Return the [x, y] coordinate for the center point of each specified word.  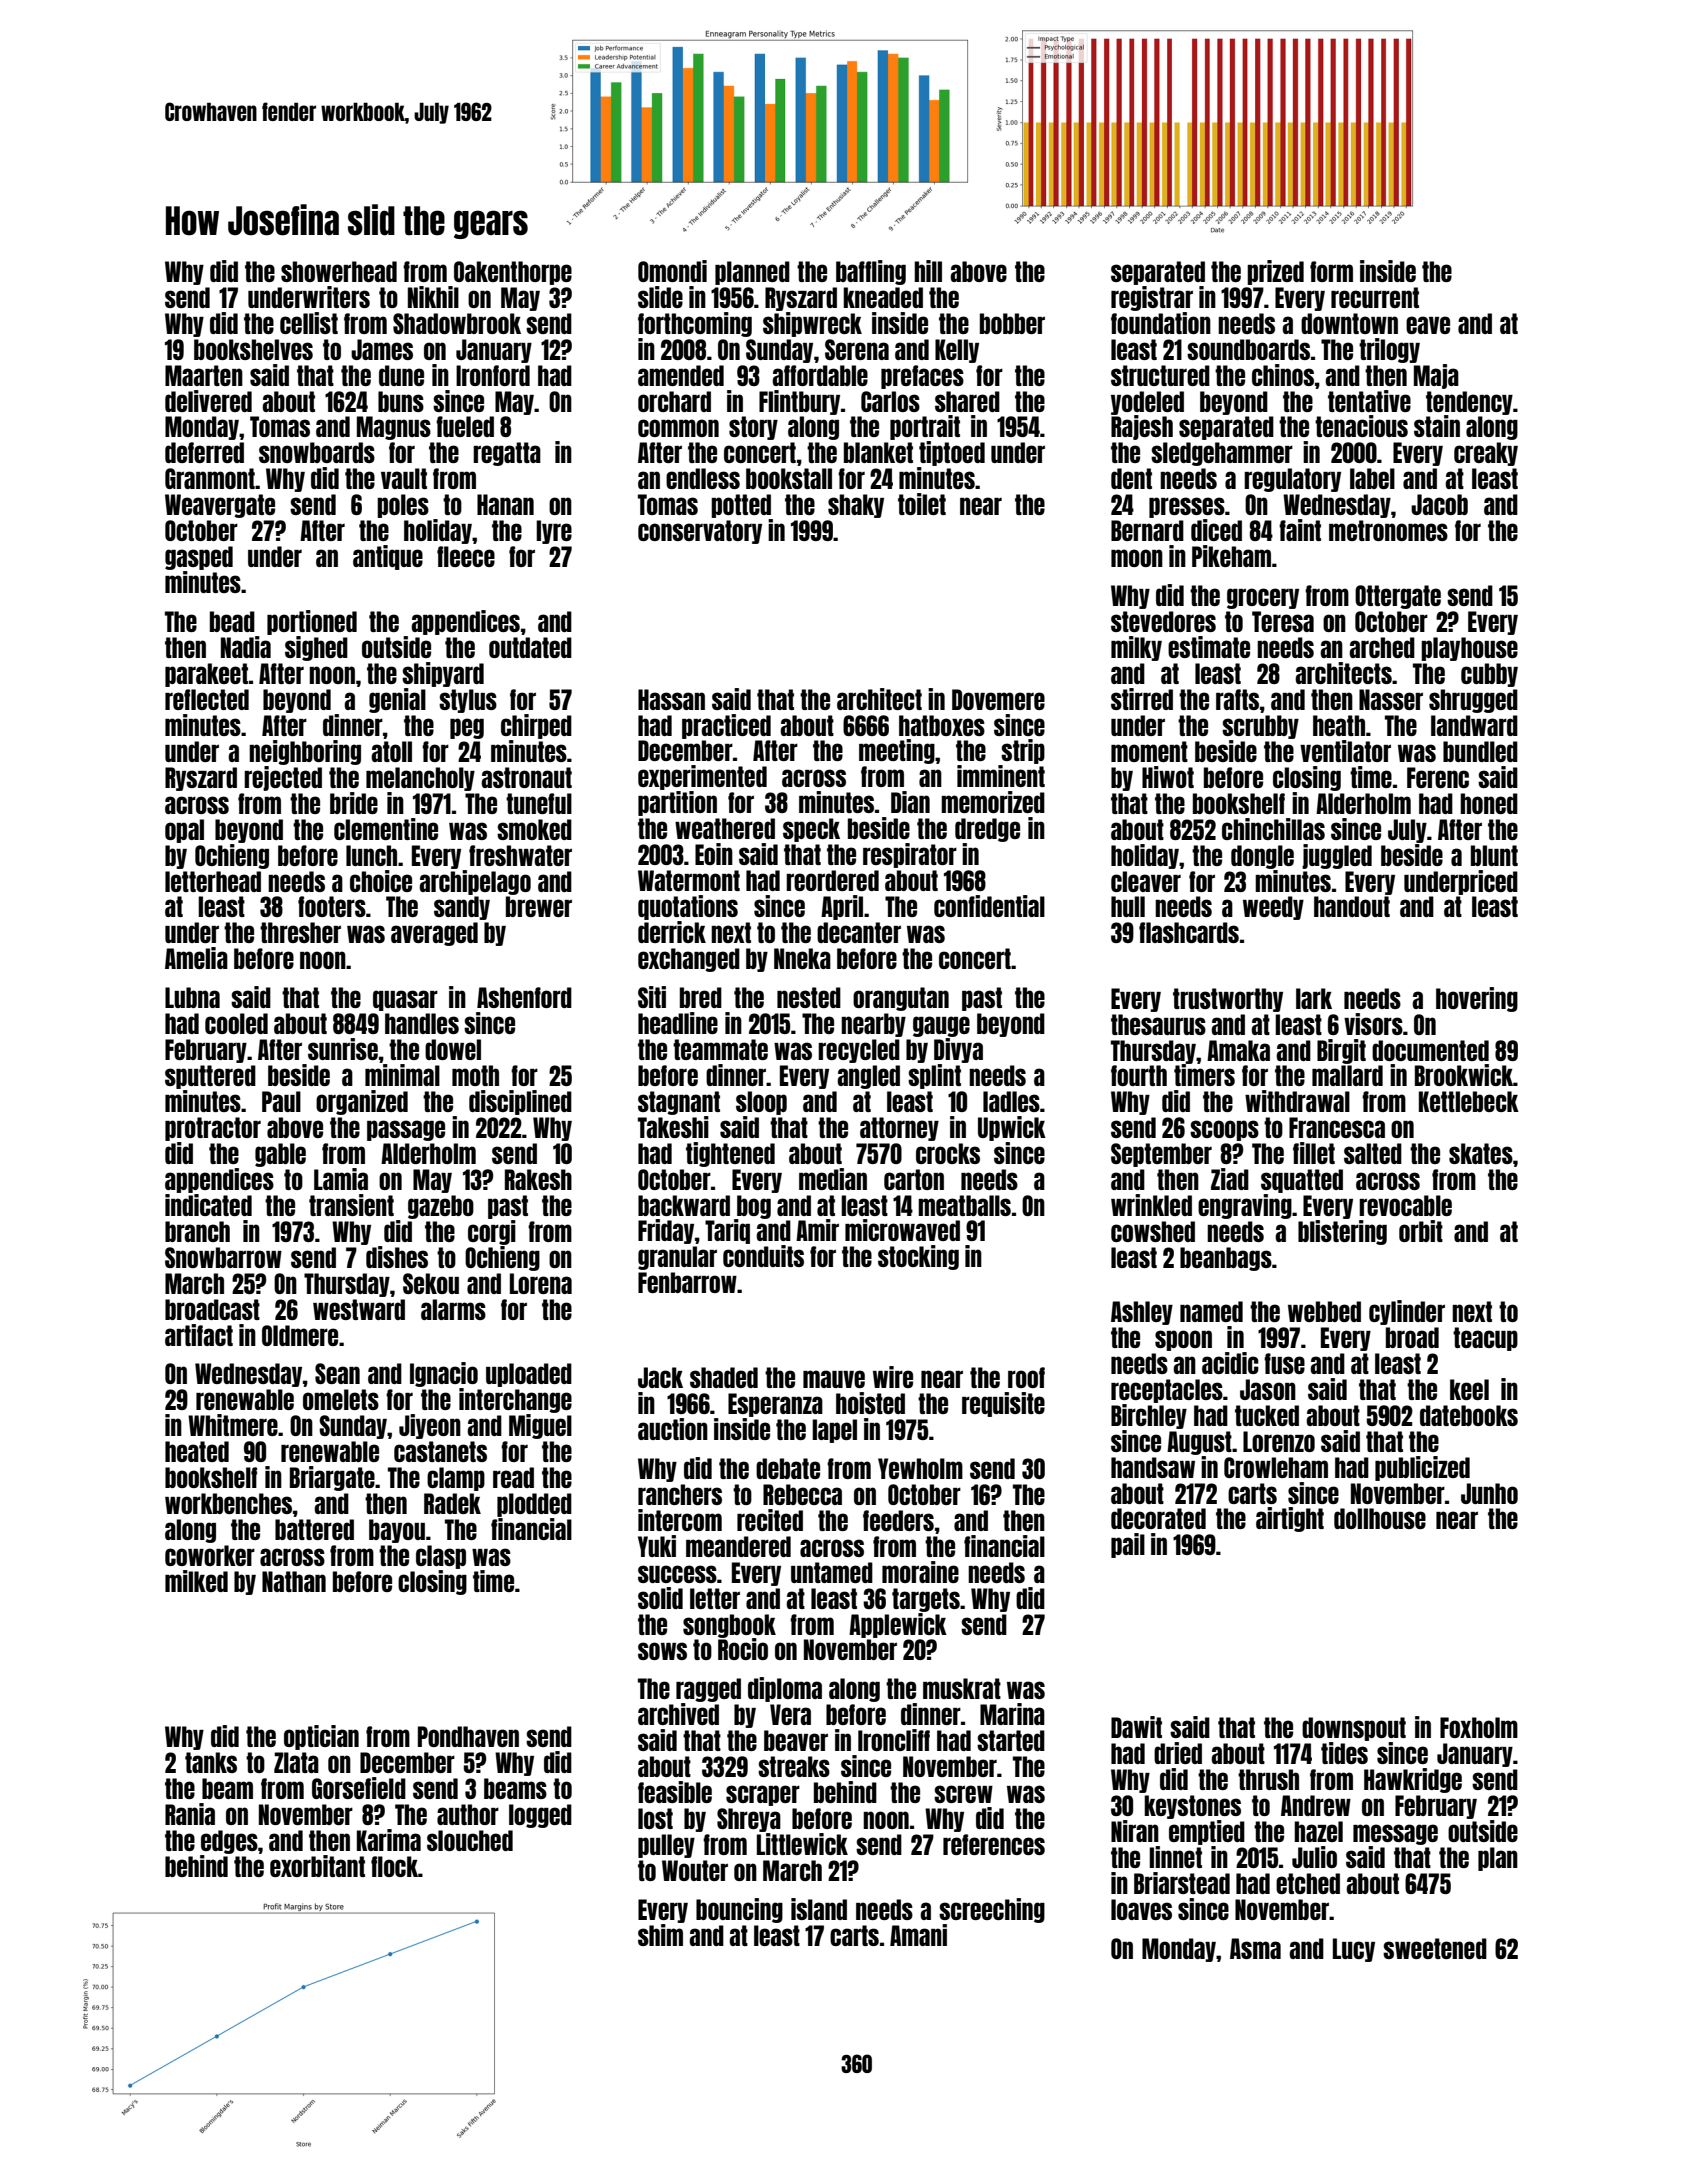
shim [660, 1935]
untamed [832, 1572]
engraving [1245, 1206]
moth [475, 1075]
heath [1339, 725]
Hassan [671, 699]
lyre [554, 532]
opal [184, 831]
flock [394, 1866]
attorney [899, 1129]
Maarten [204, 375]
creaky [1486, 454]
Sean [337, 1373]
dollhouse [1380, 1518]
